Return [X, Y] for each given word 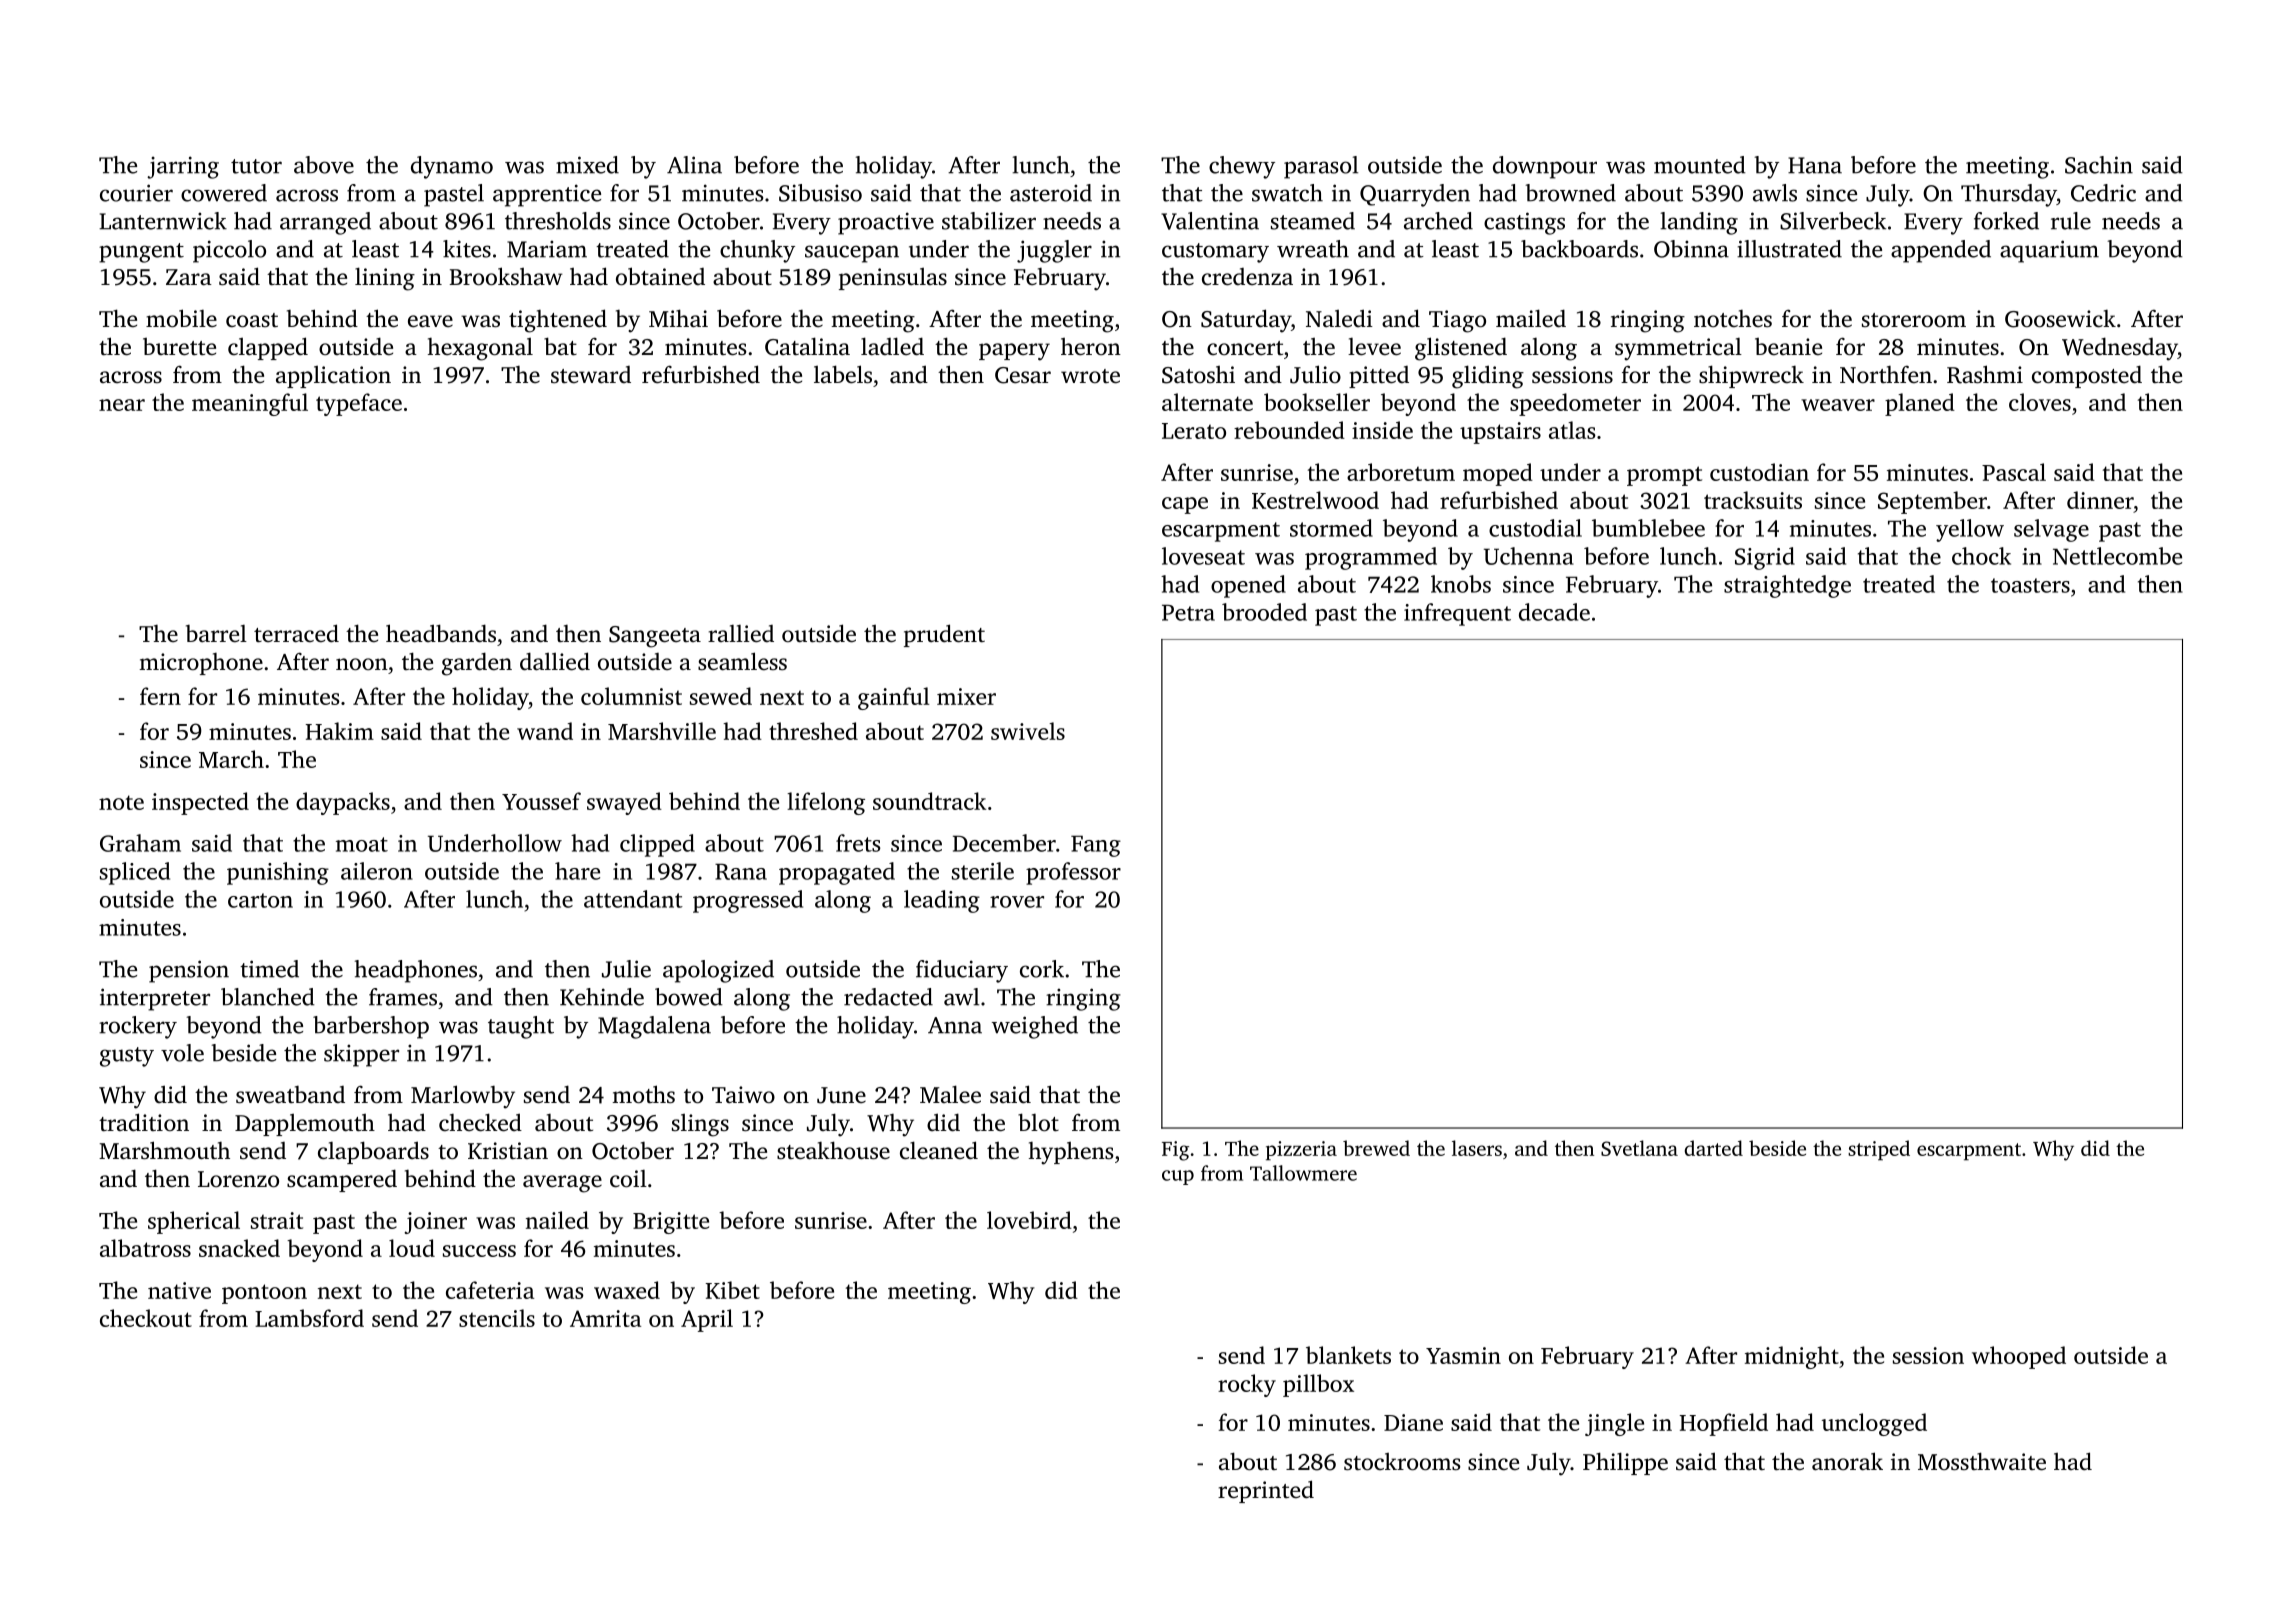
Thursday [2009, 195]
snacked [239, 1248]
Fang [1096, 846]
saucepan [852, 254]
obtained [660, 276]
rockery [138, 1027]
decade [1554, 612]
